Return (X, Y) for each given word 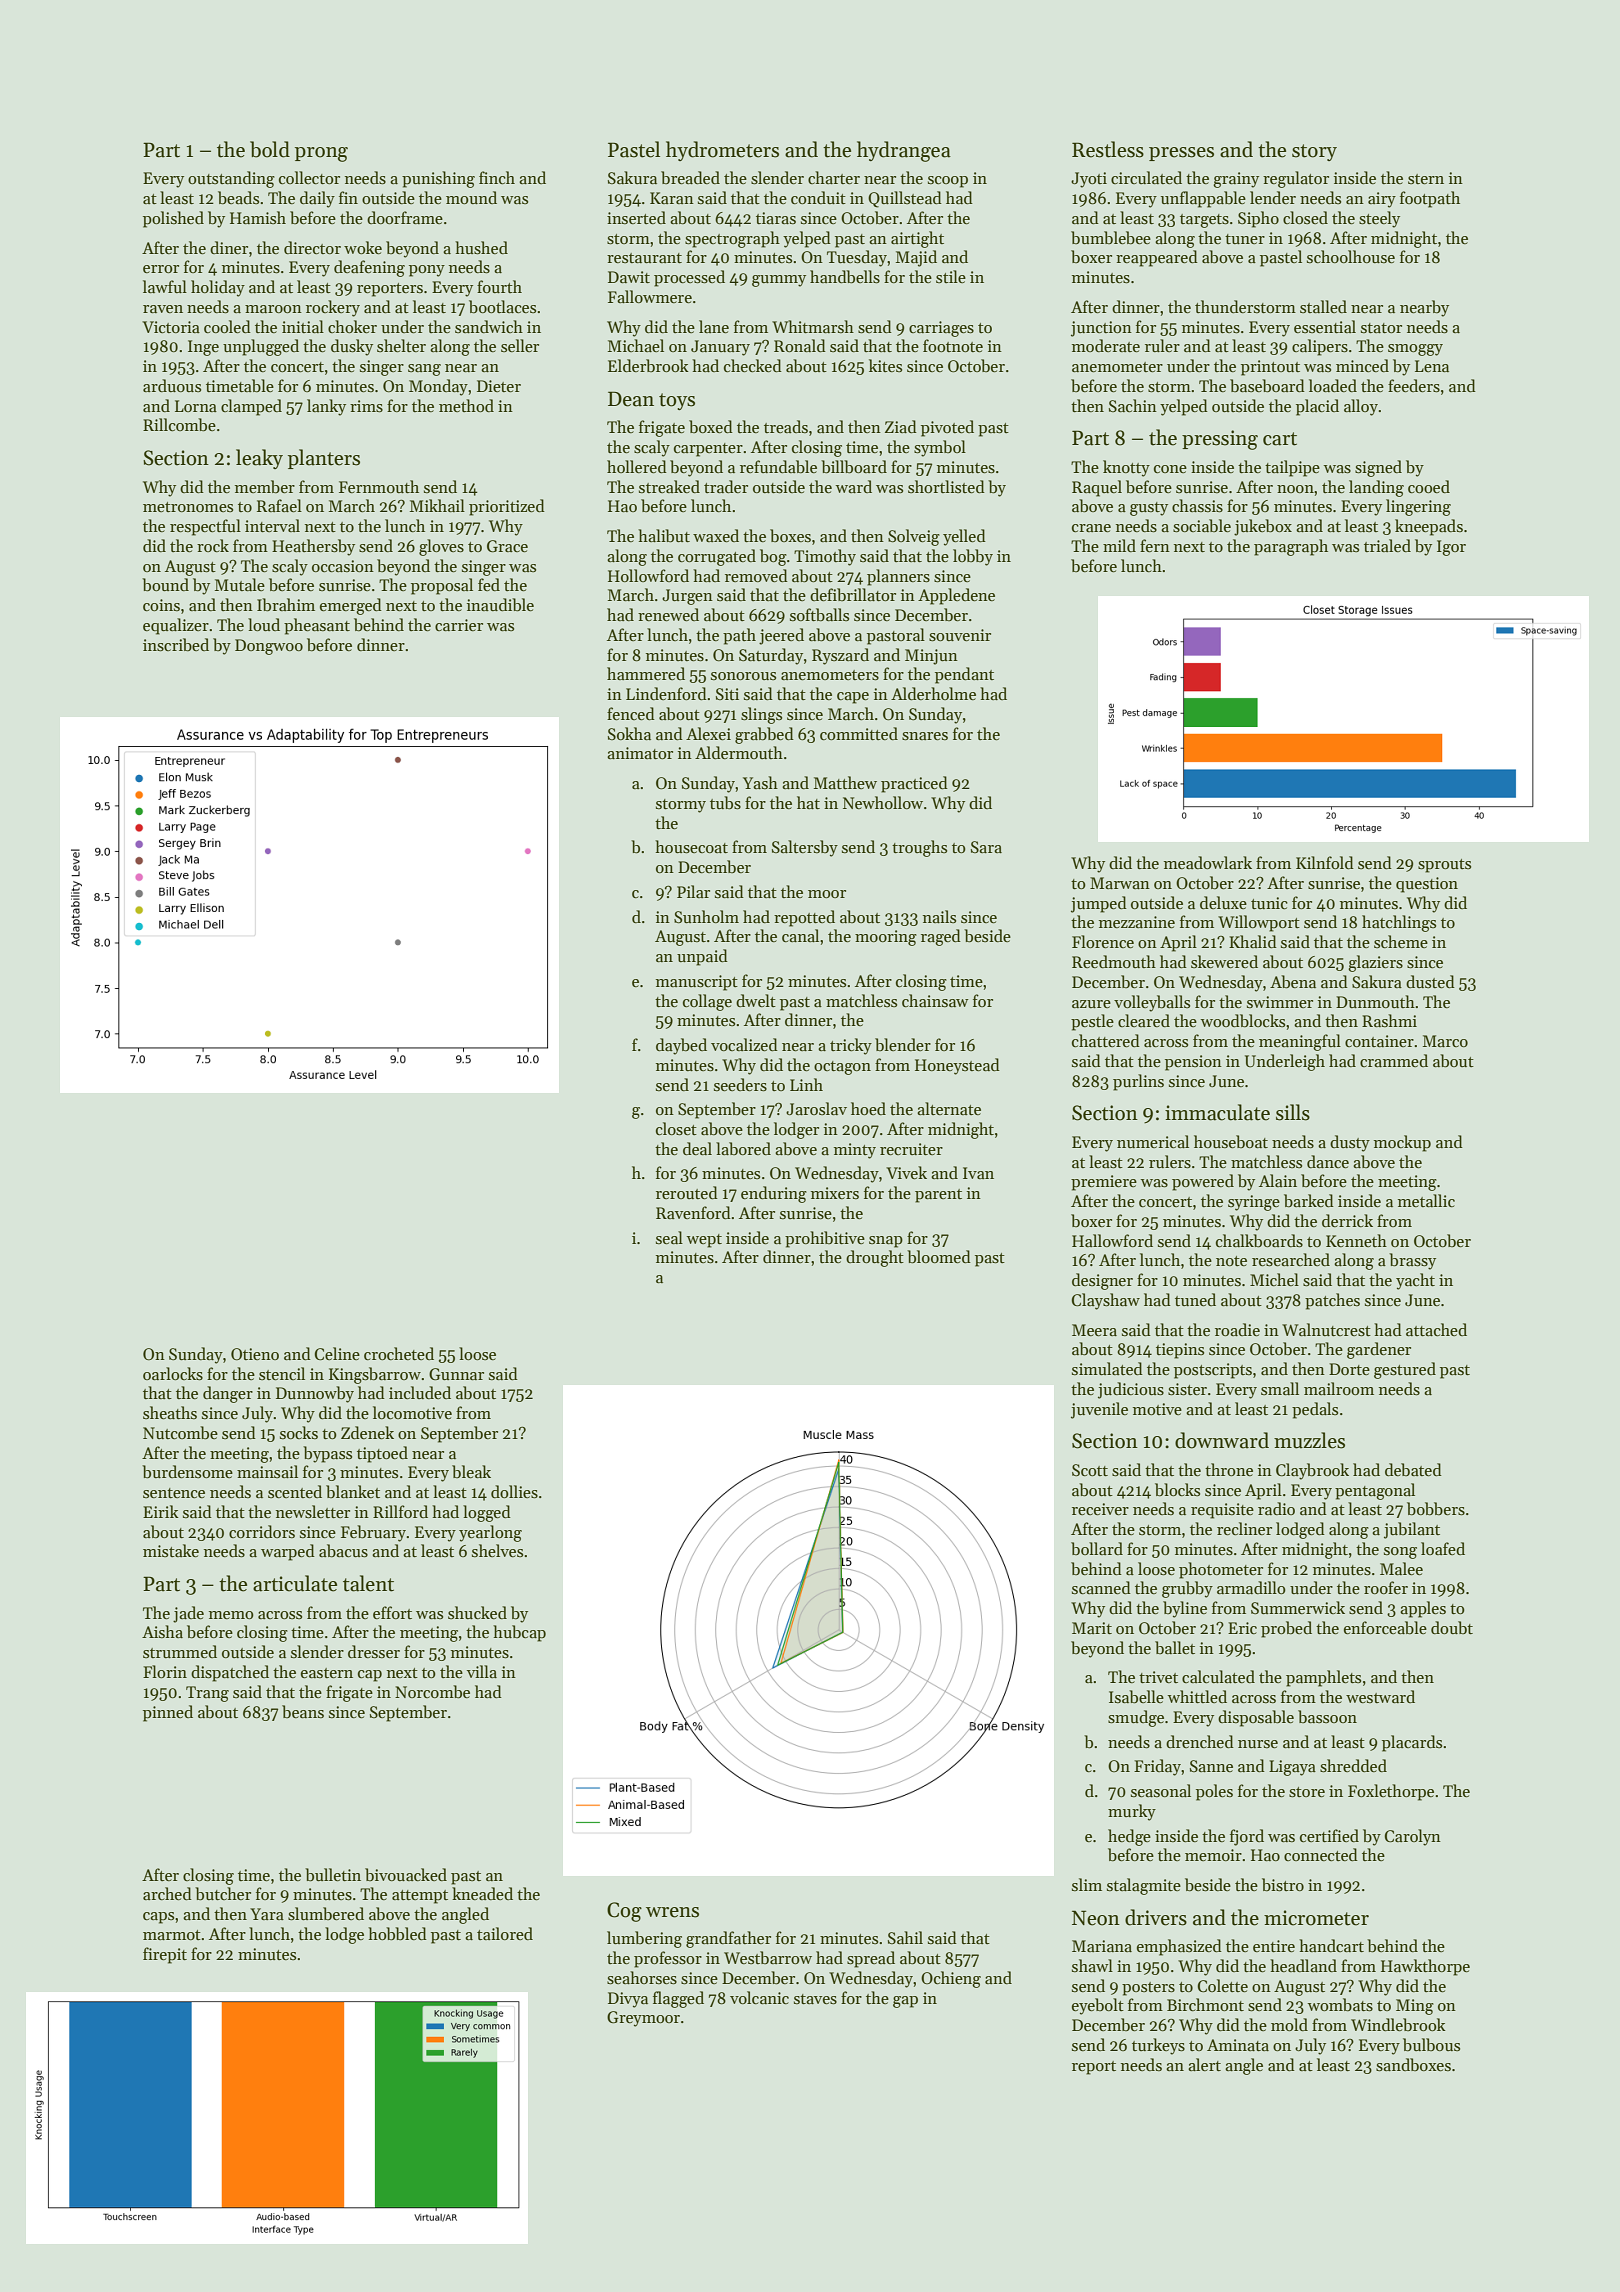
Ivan (978, 1173)
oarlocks (173, 1374)
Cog (624, 1912)
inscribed (176, 645)
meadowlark (1208, 862)
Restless (1108, 149)
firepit (165, 1955)
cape (853, 698)
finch (497, 178)
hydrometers (722, 151)
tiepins (1180, 1351)
